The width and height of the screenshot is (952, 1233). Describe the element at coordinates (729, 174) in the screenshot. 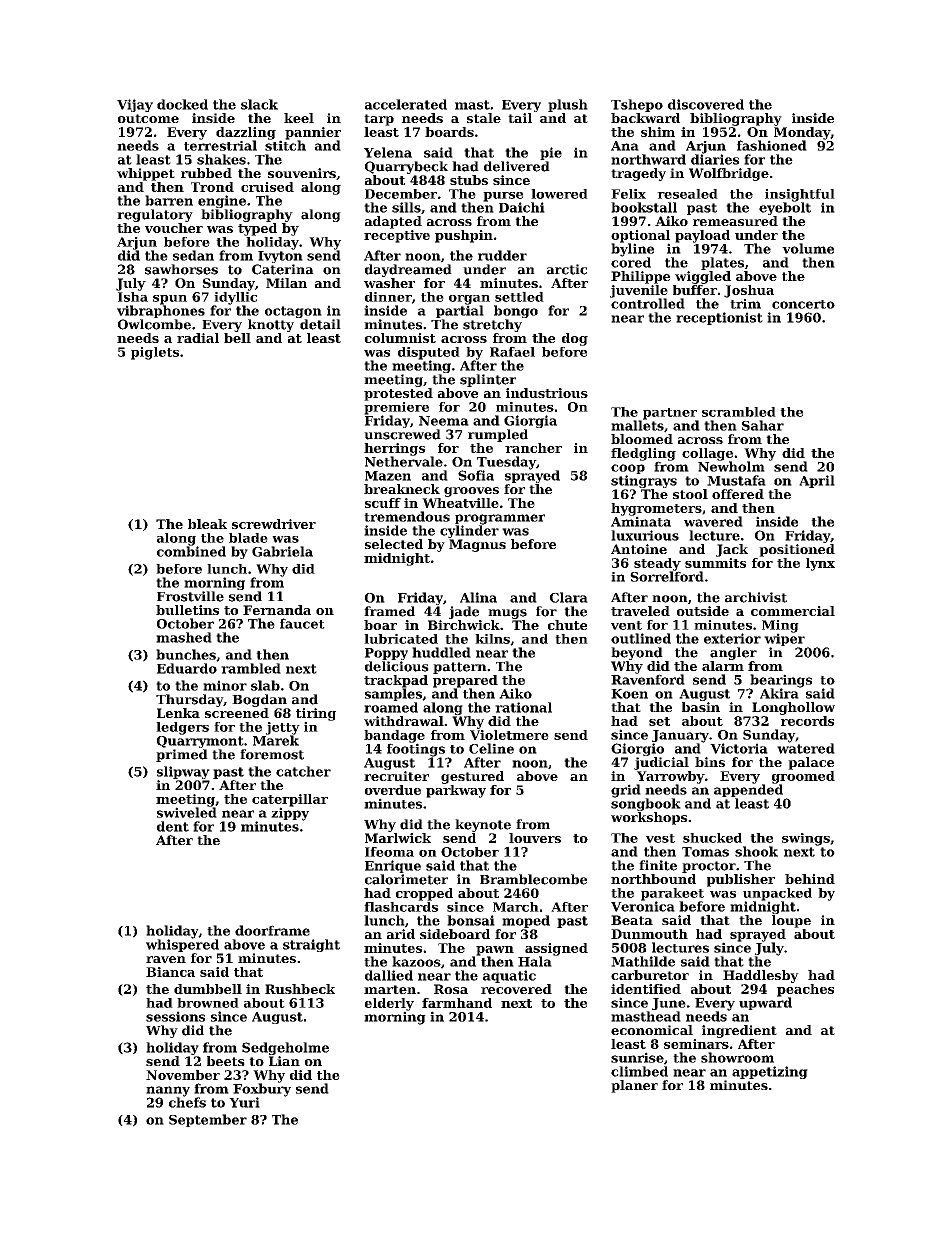

I see `Wolfbridge` at that location.
